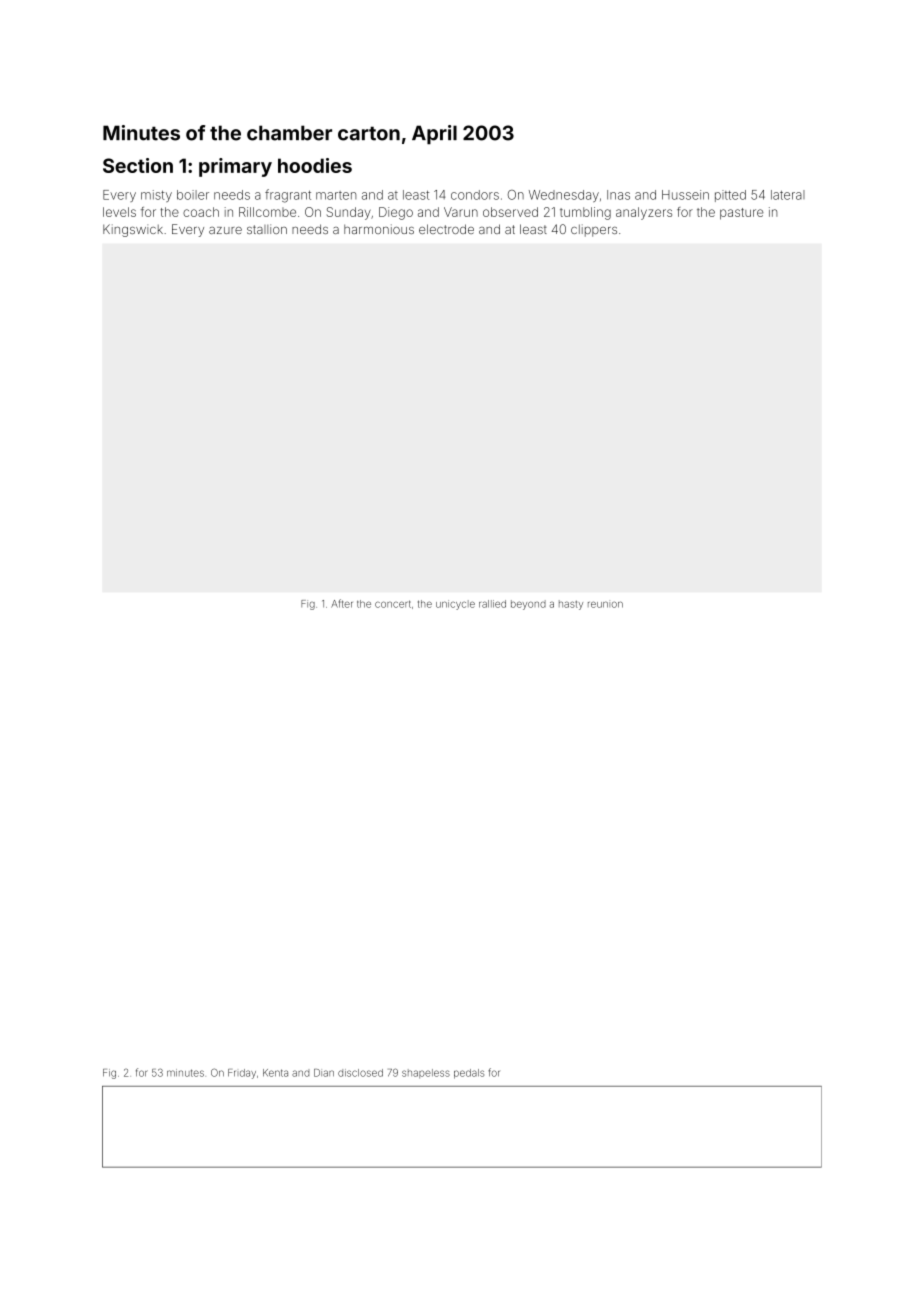  I want to click on clippers, so click(594, 230).
